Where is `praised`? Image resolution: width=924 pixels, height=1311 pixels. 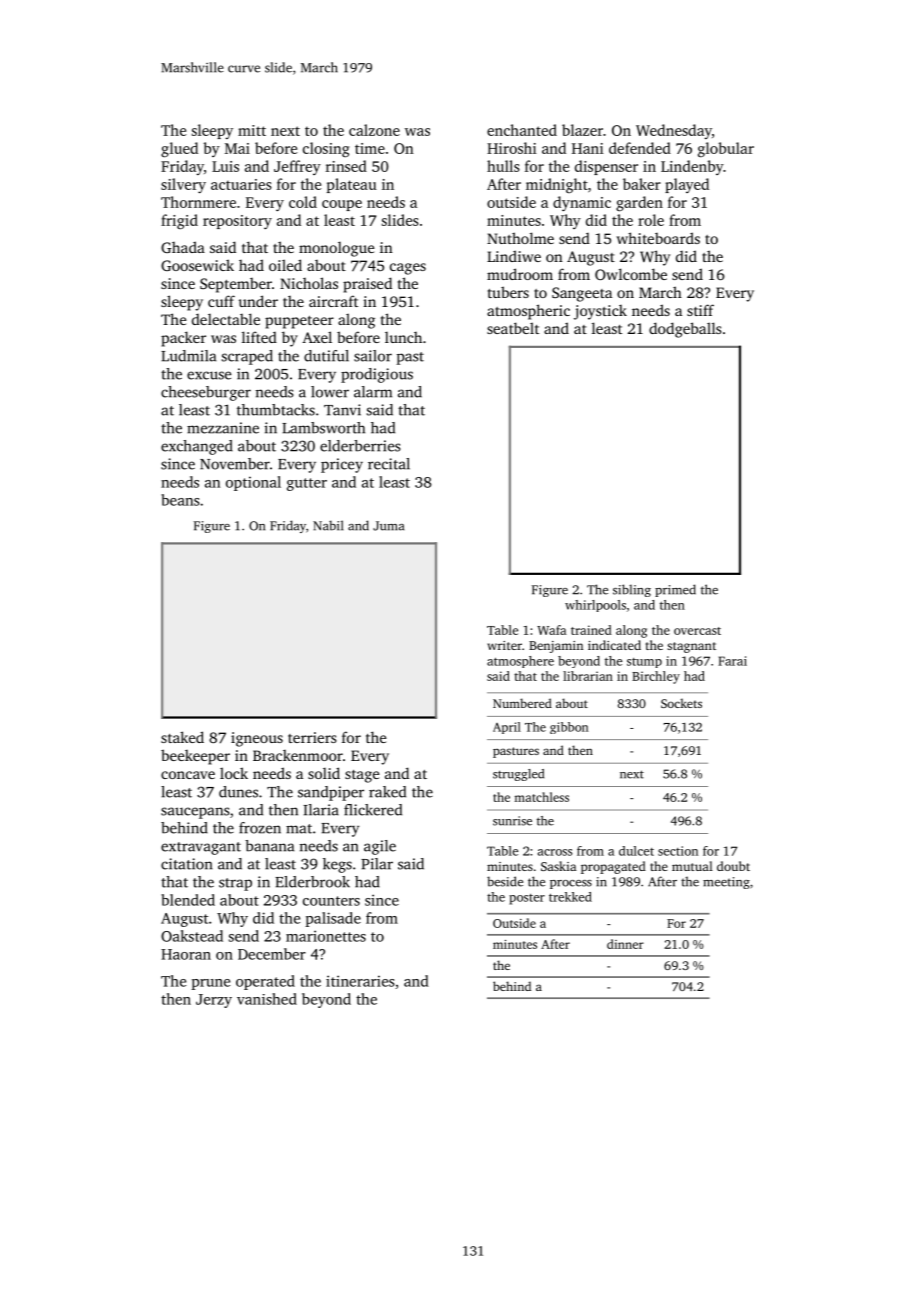 praised is located at coordinates (367, 285).
